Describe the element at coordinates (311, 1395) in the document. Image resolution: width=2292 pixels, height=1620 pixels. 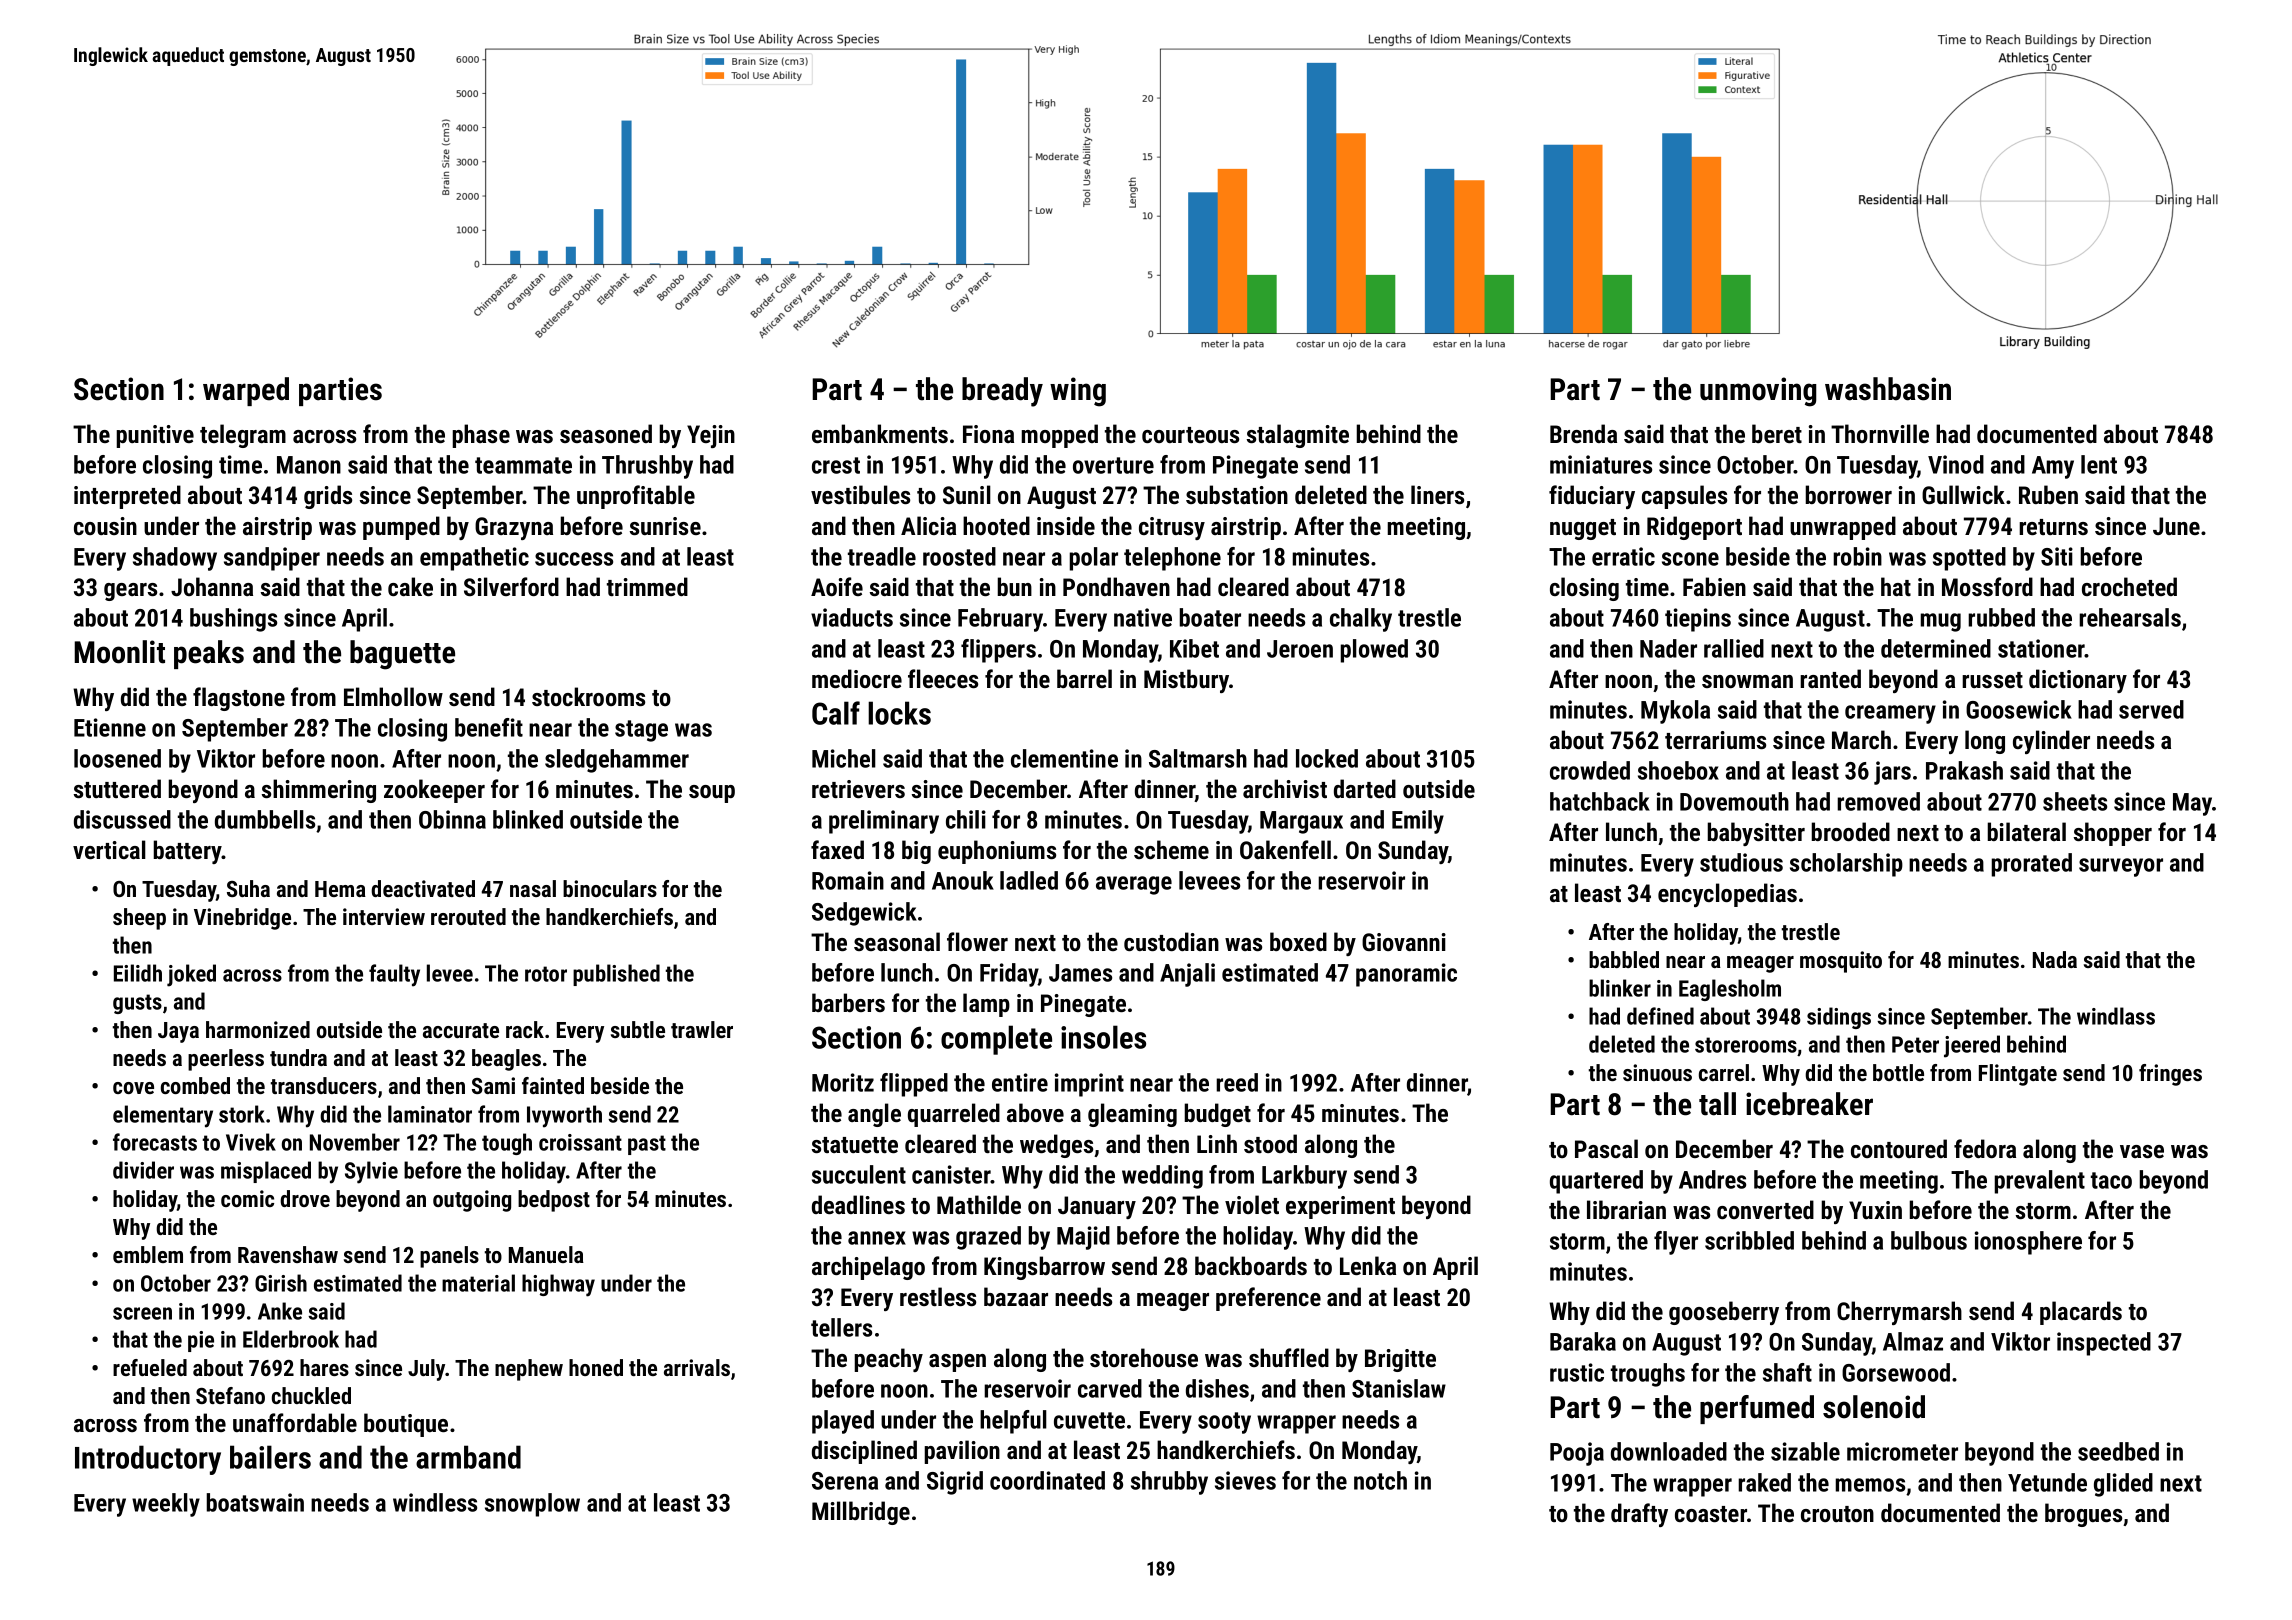
I see `chuckled` at that location.
